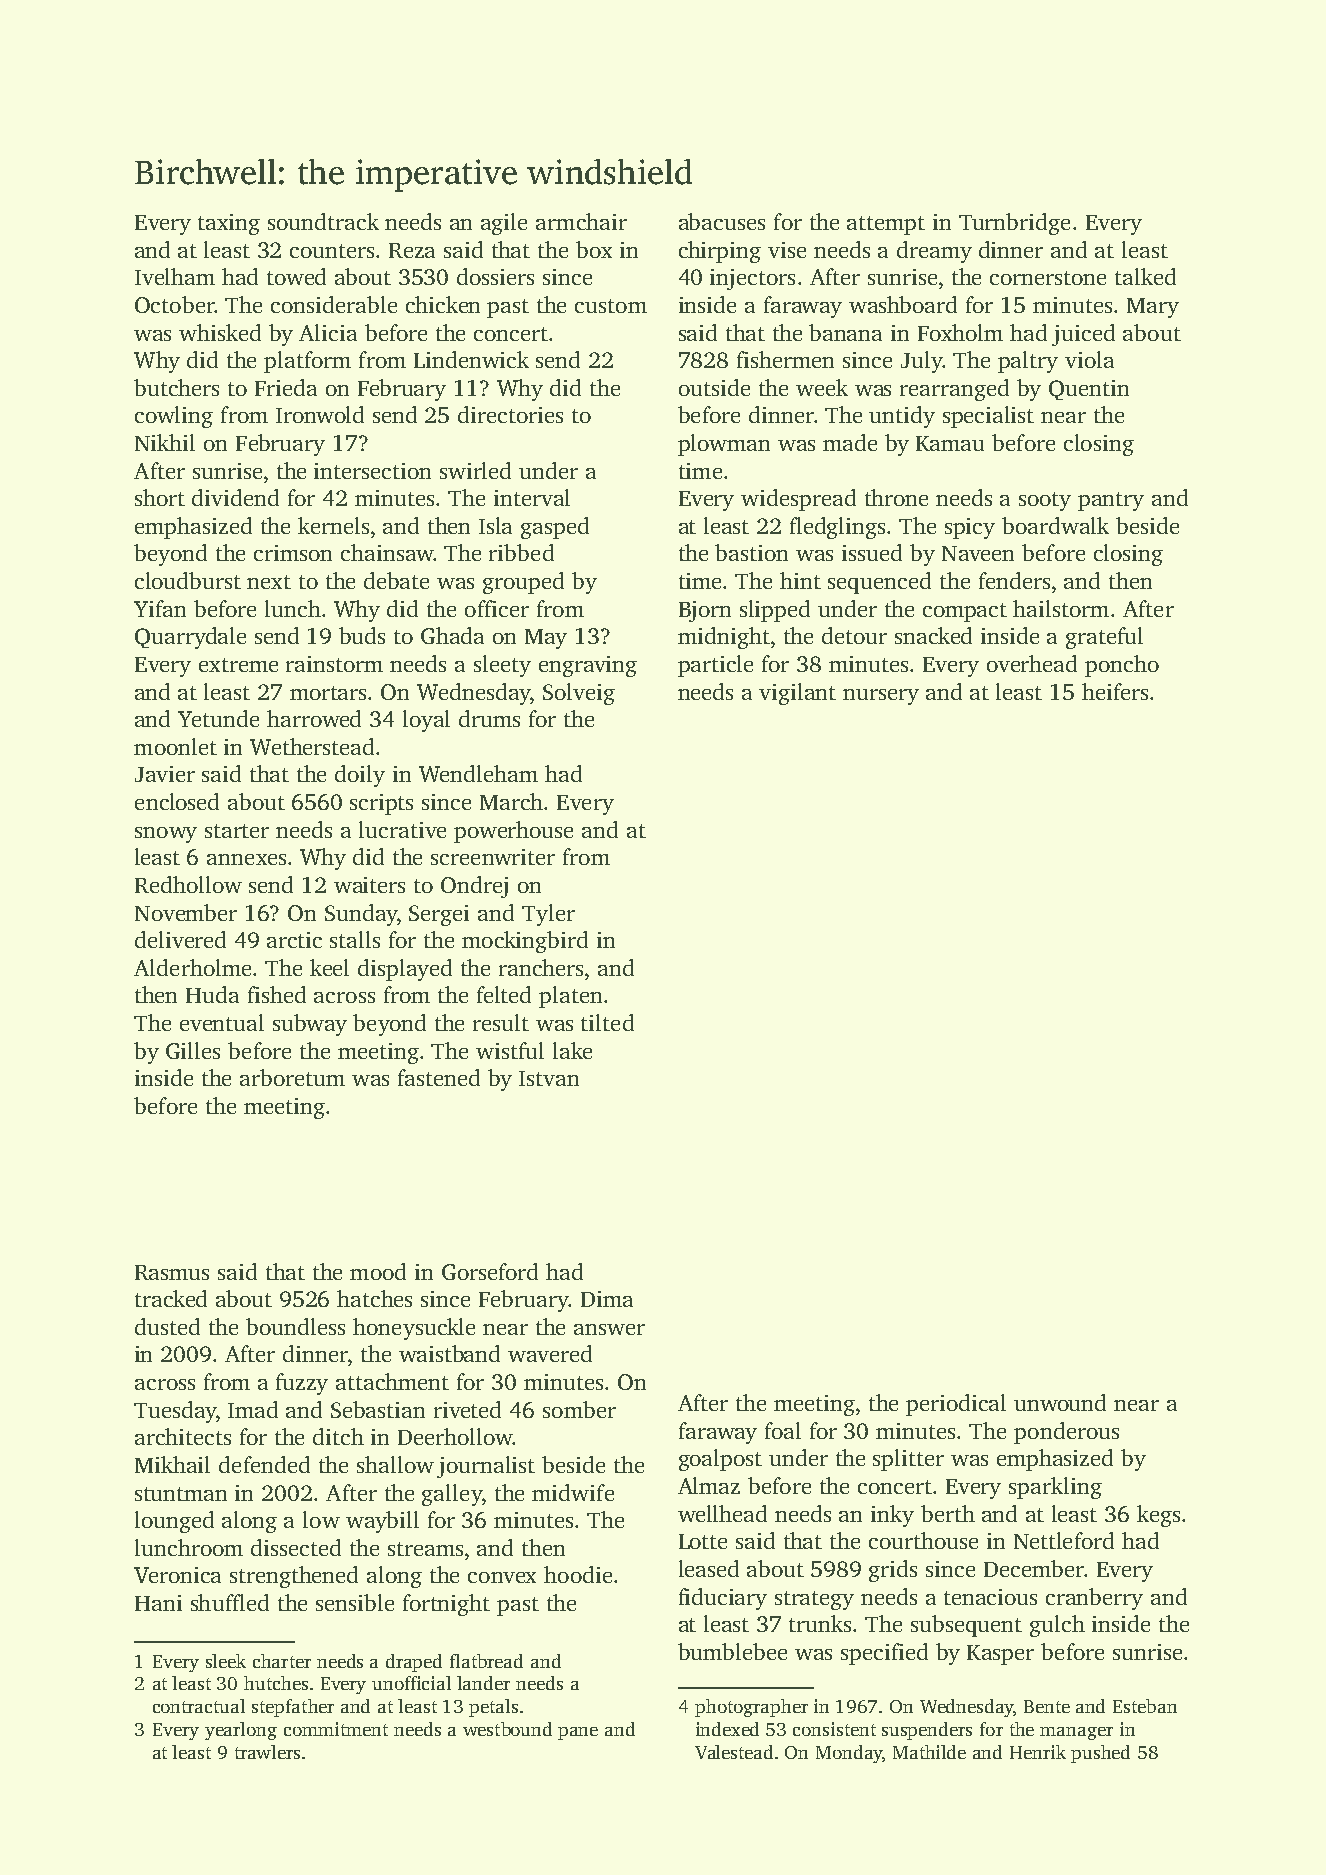  What do you see at coordinates (323, 221) in the screenshot?
I see `soundtrack` at bounding box center [323, 221].
